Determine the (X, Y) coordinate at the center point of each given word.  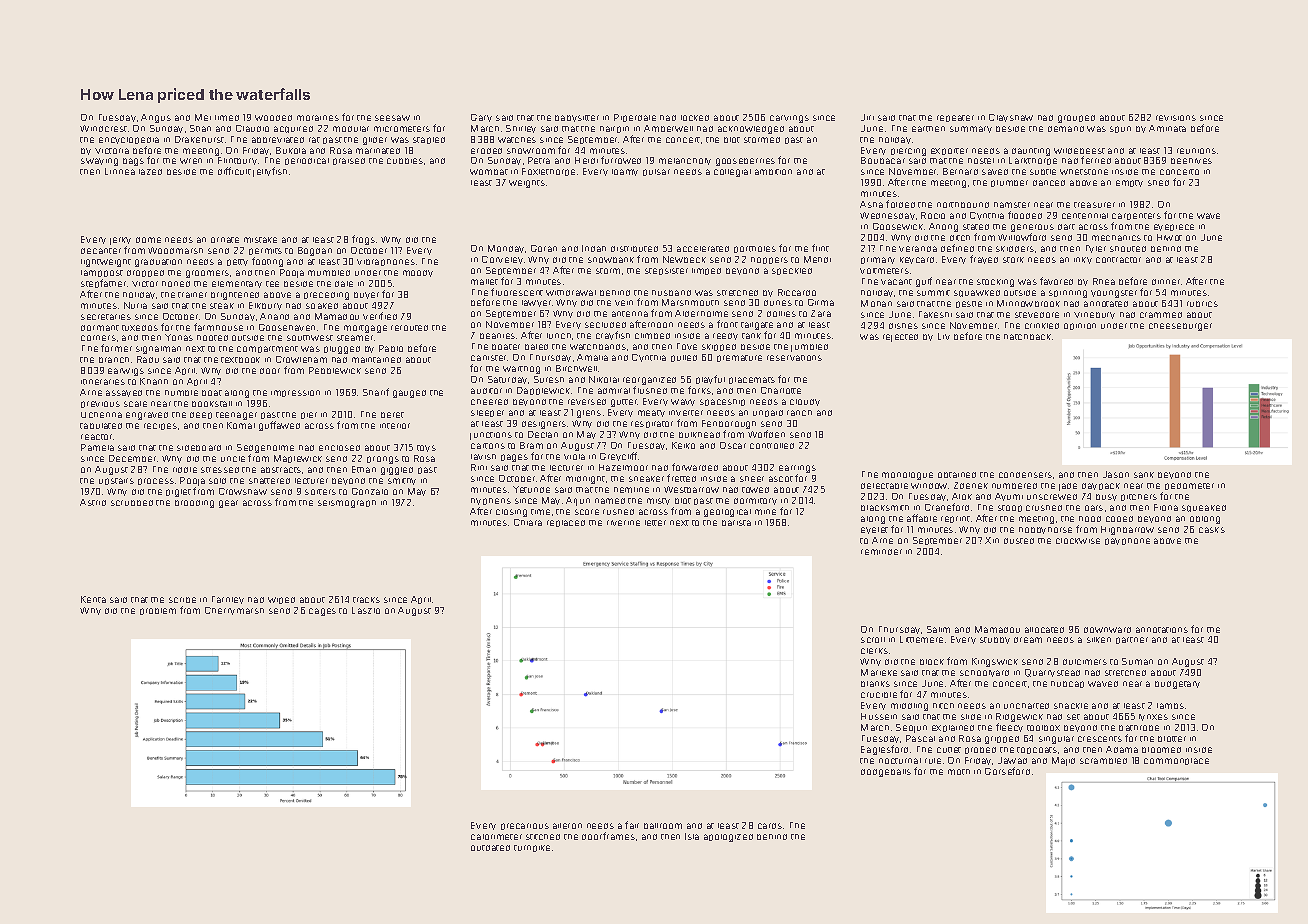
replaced (566, 523)
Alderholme (701, 313)
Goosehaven (287, 327)
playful (710, 379)
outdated (490, 848)
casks (1212, 530)
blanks (875, 684)
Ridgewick (1019, 717)
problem (158, 611)
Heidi (586, 160)
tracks (366, 600)
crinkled (1042, 326)
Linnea (120, 171)
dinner (1166, 282)
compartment (267, 349)
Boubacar (883, 160)
